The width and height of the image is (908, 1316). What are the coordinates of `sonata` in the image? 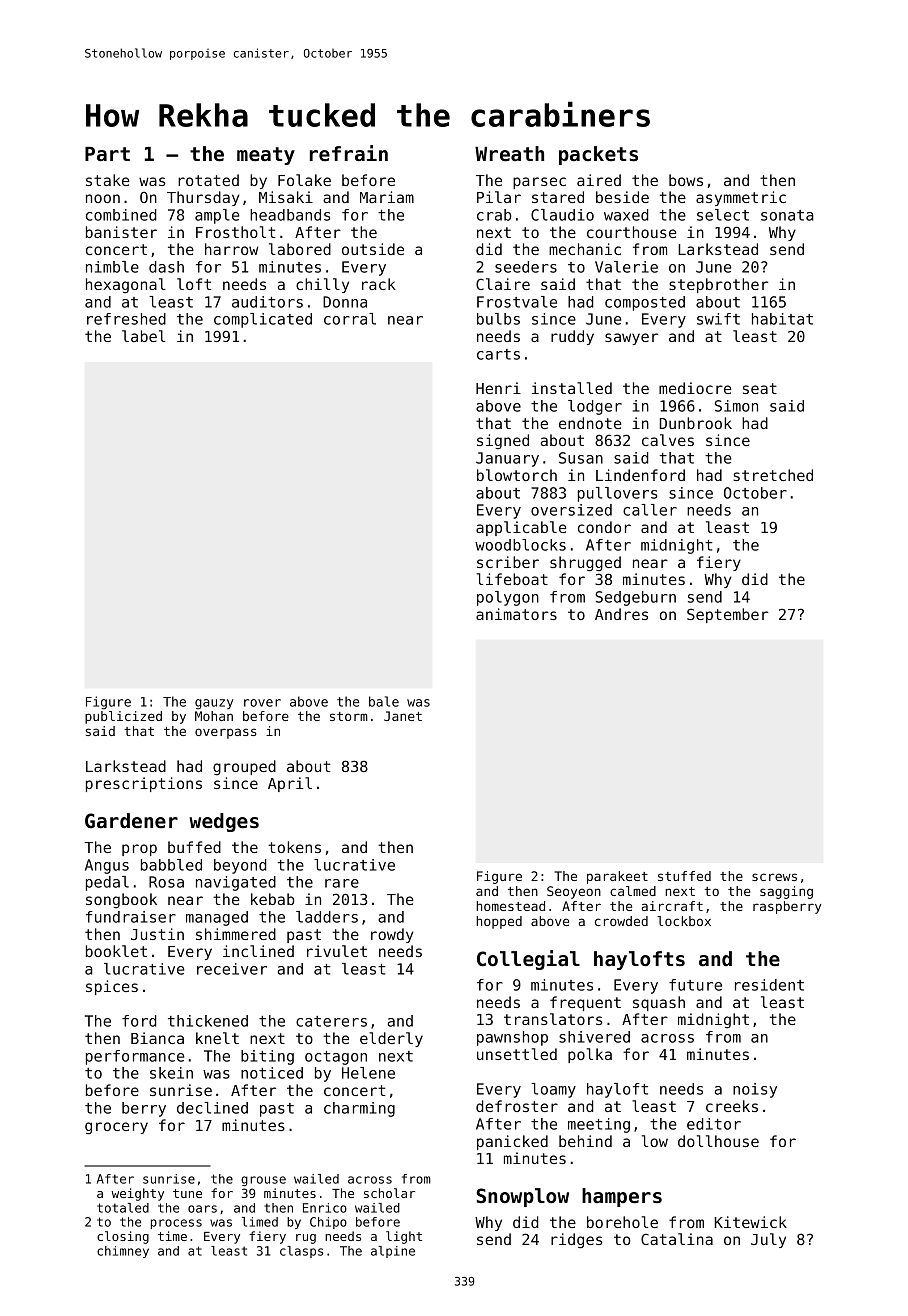 It's located at (787, 215).
